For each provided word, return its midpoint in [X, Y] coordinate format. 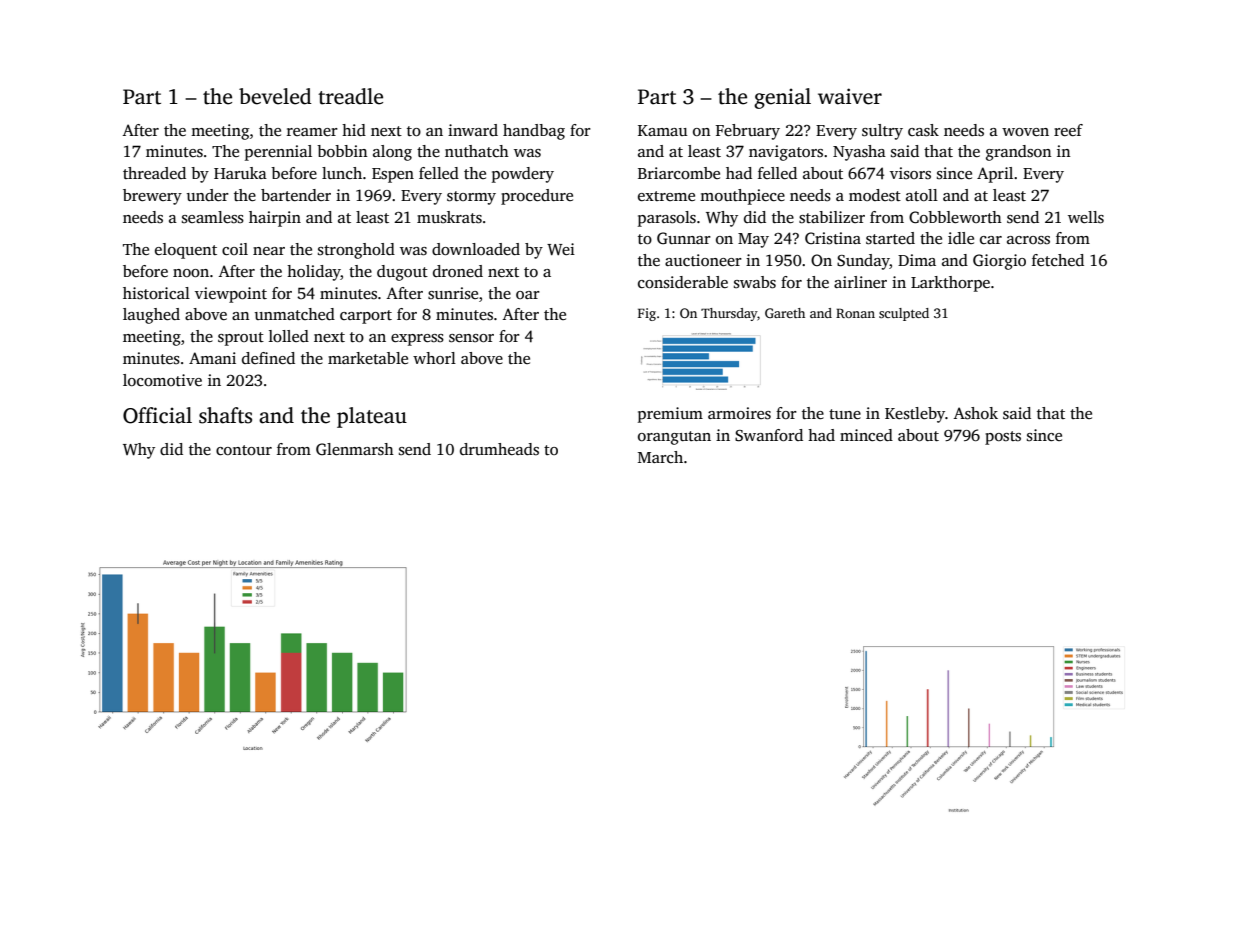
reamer [312, 132]
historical [156, 293]
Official [157, 415]
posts [1003, 438]
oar [528, 295]
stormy [471, 198]
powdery [523, 175]
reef [1068, 130]
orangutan [674, 438]
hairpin [275, 219]
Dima [917, 260]
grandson [1019, 153]
